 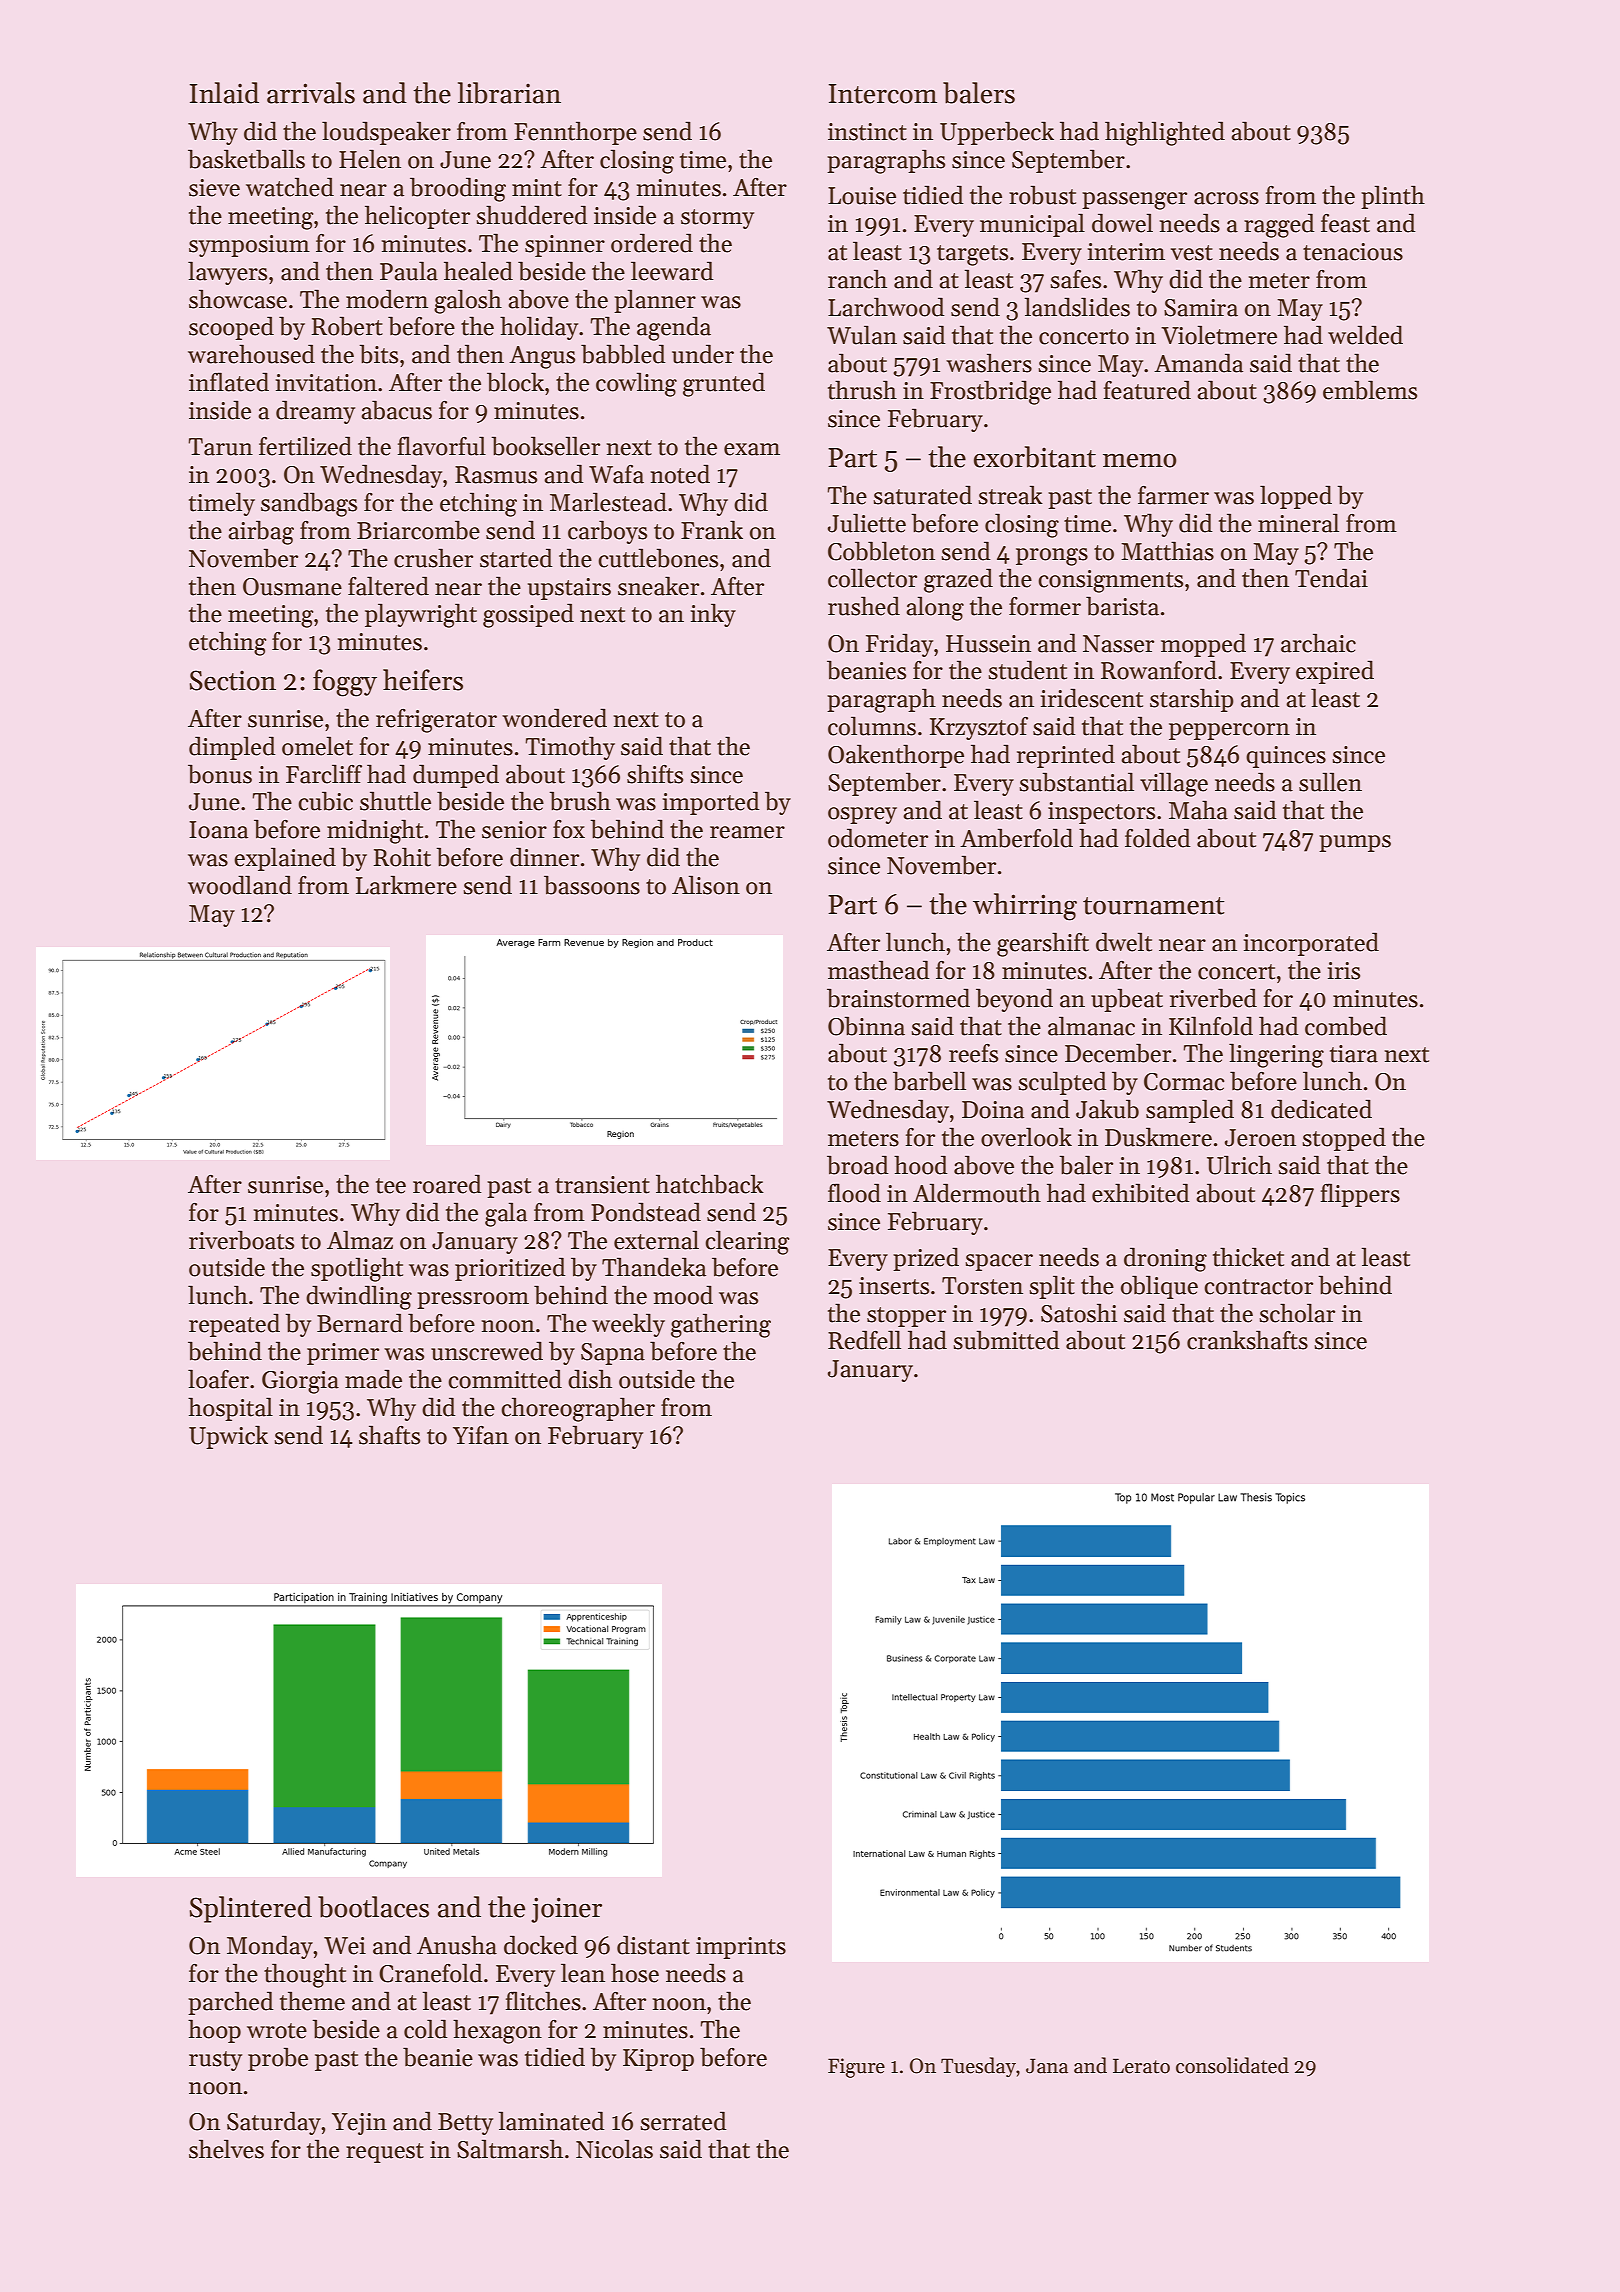 I want to click on former, so click(x=1045, y=606).
